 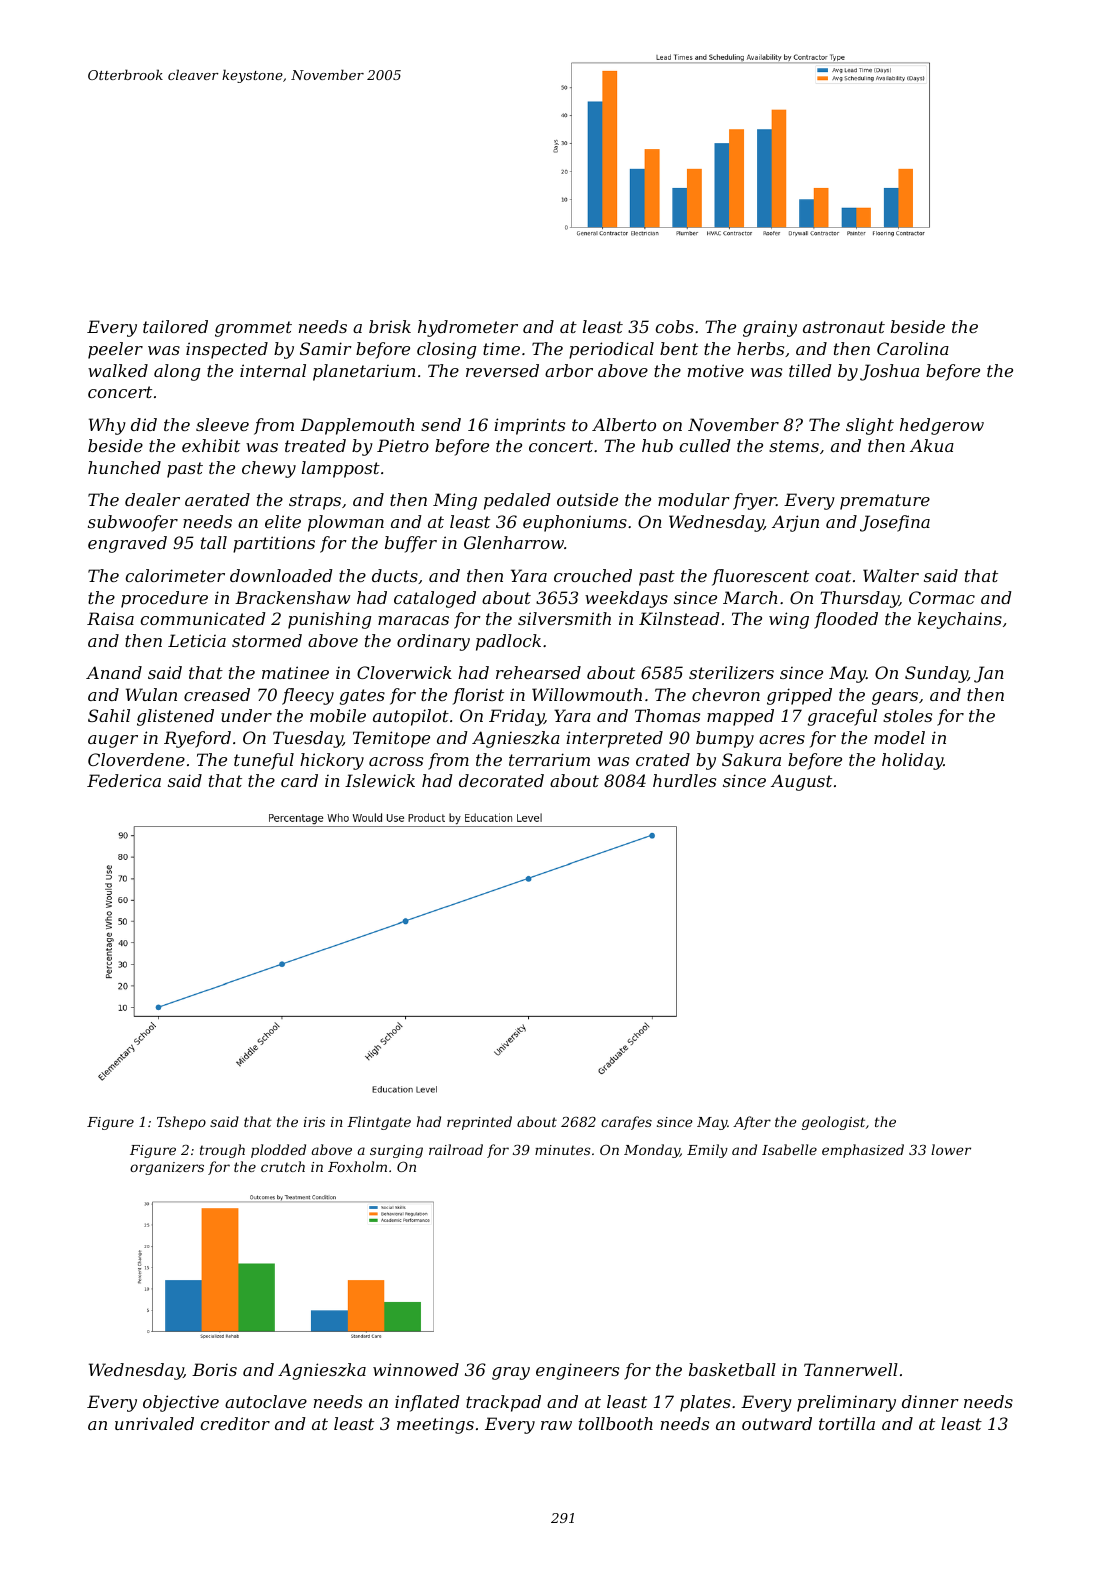 What do you see at coordinates (707, 1151) in the image?
I see `Emily` at bounding box center [707, 1151].
